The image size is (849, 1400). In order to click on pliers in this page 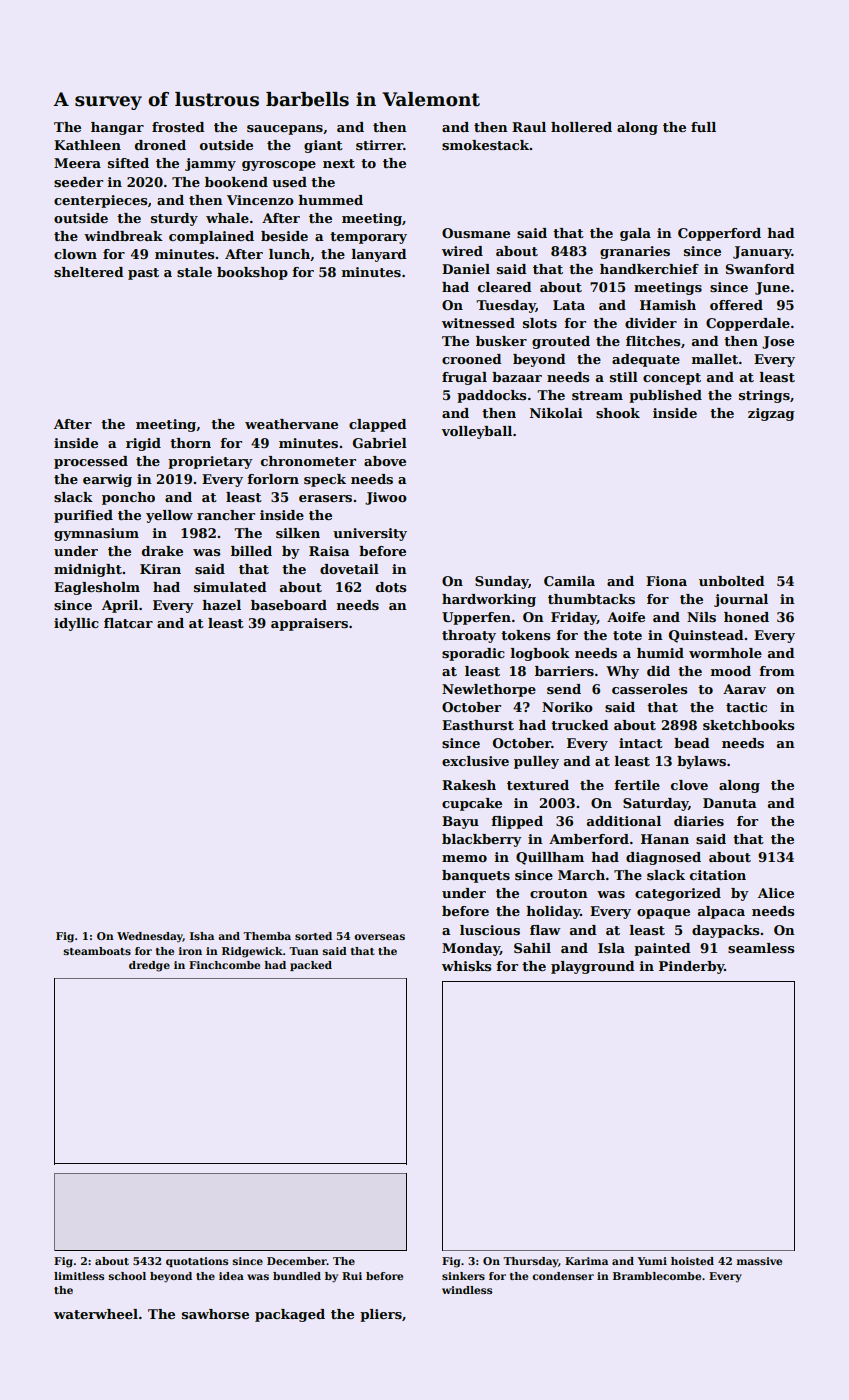, I will do `click(381, 1315)`.
